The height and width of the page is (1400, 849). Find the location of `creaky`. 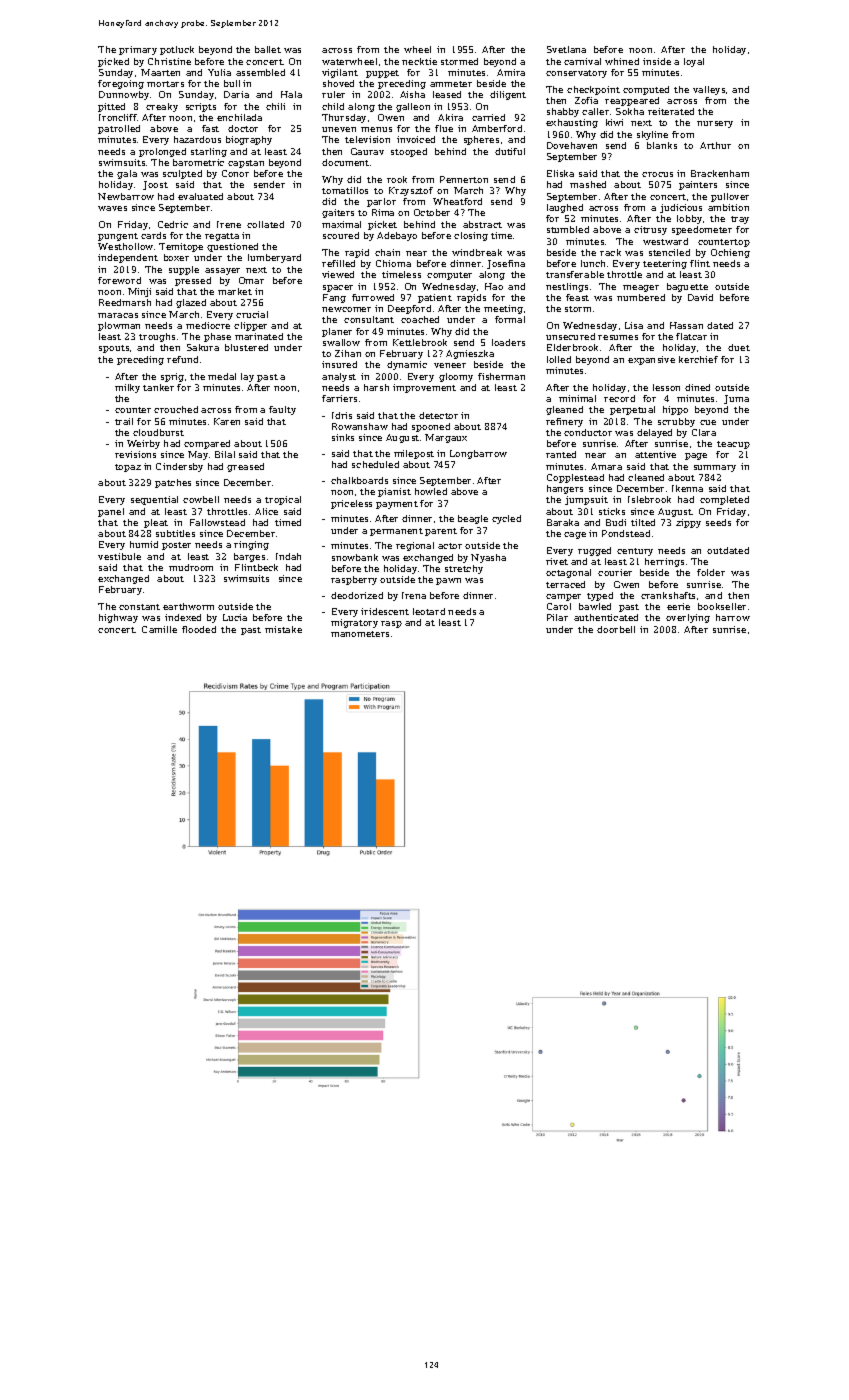

creaky is located at coordinates (162, 107).
